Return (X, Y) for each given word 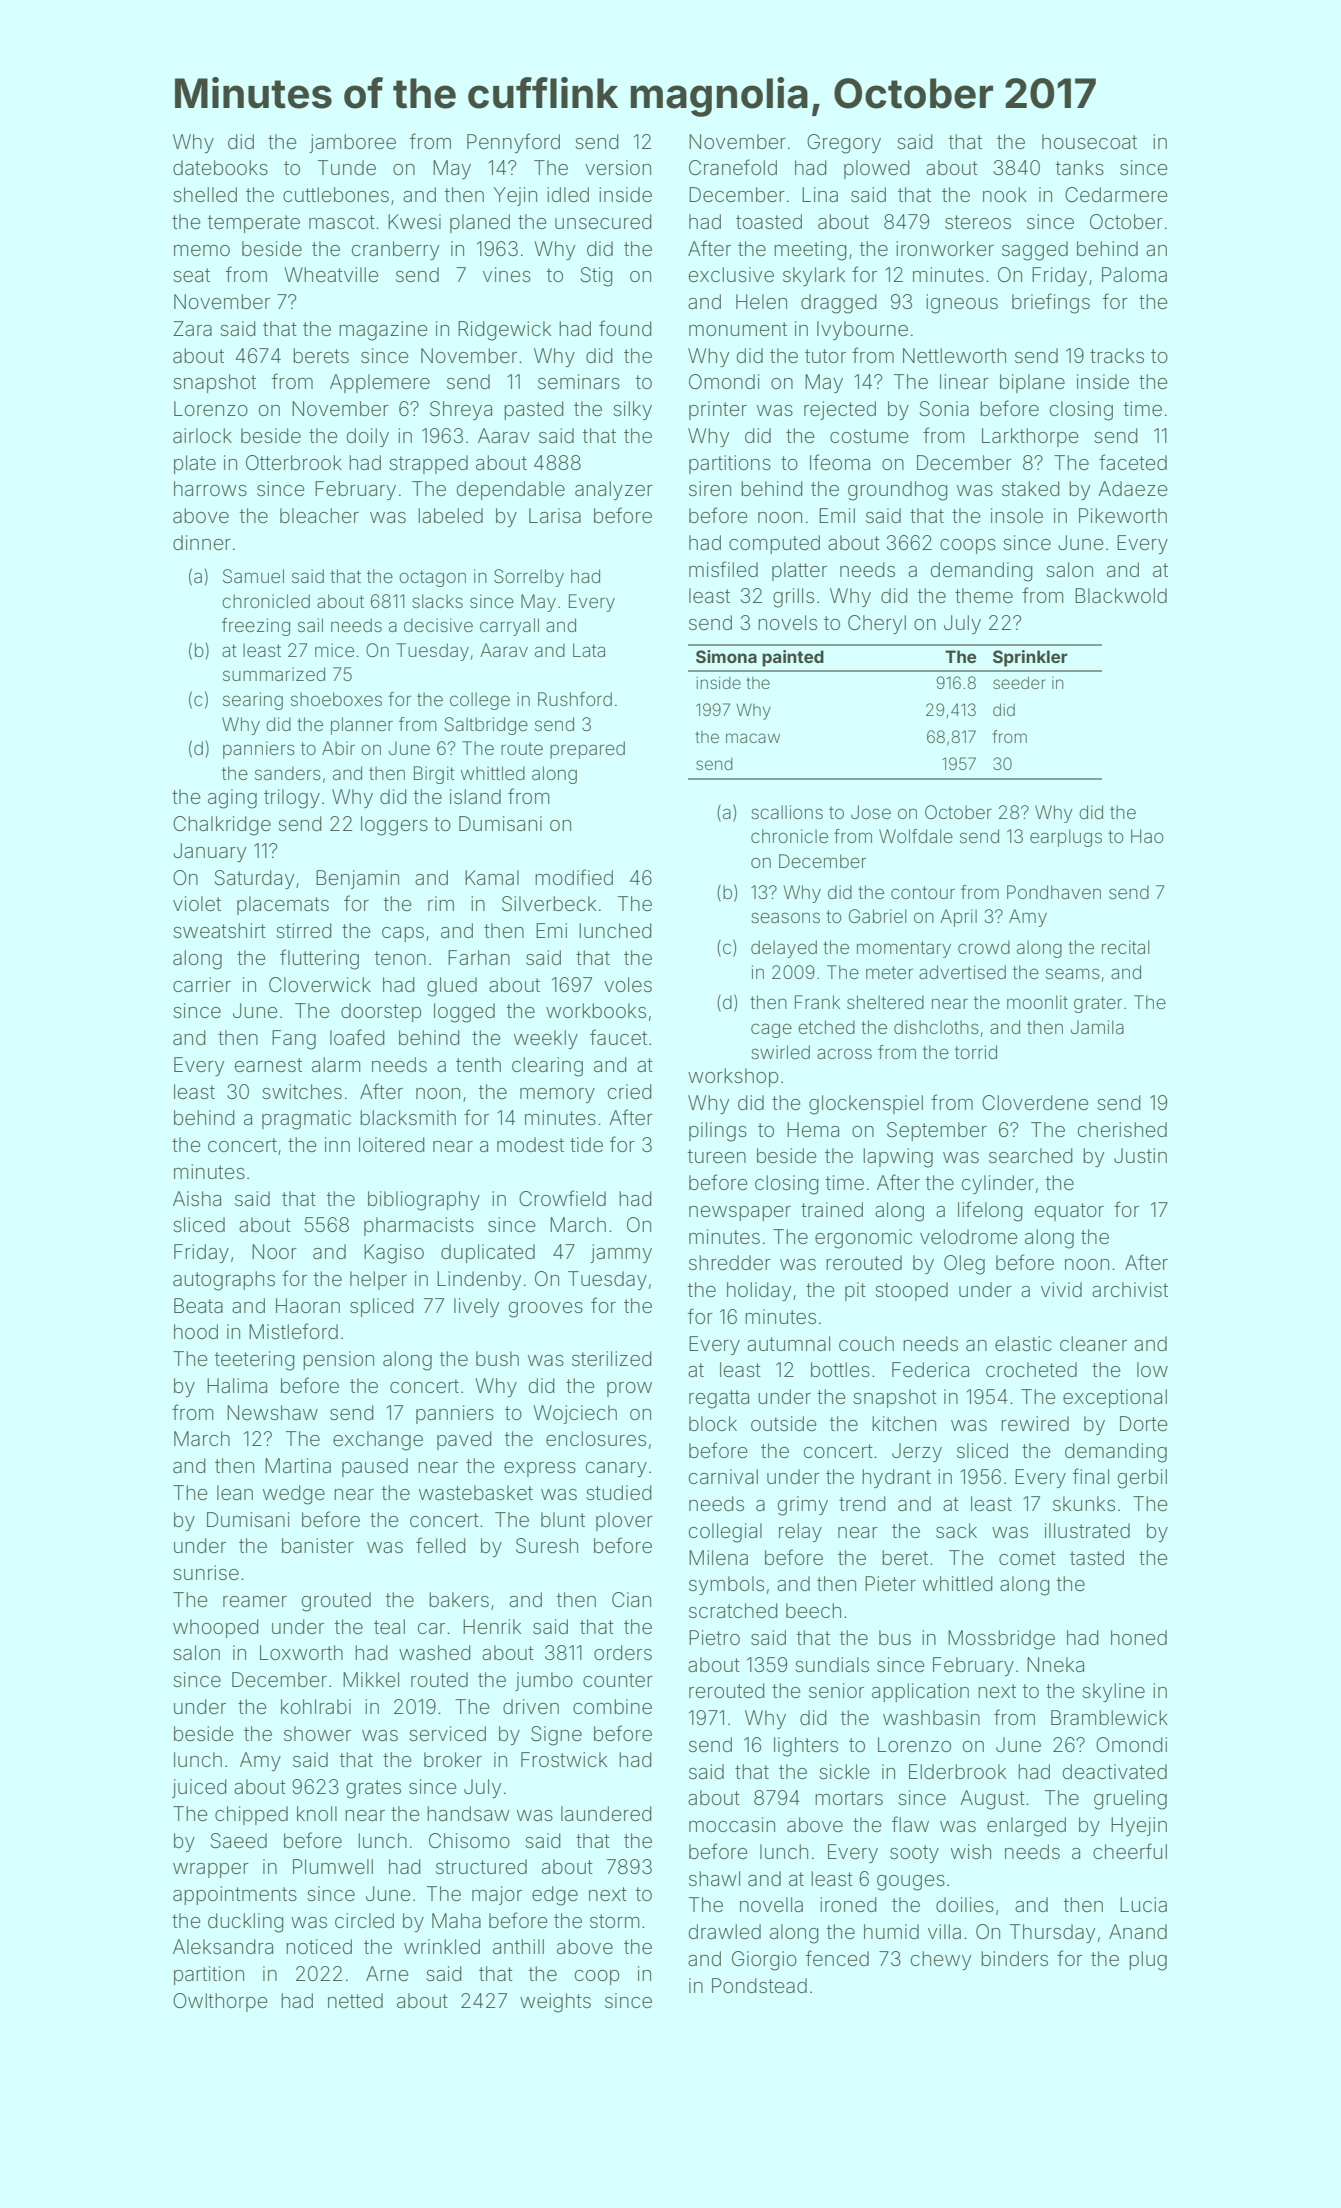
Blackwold (1121, 595)
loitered (392, 1144)
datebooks (220, 167)
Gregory (844, 144)
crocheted (1031, 1369)
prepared (587, 750)
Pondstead (759, 1985)
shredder (730, 1262)
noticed (319, 1946)
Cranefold (733, 167)
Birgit (434, 775)
